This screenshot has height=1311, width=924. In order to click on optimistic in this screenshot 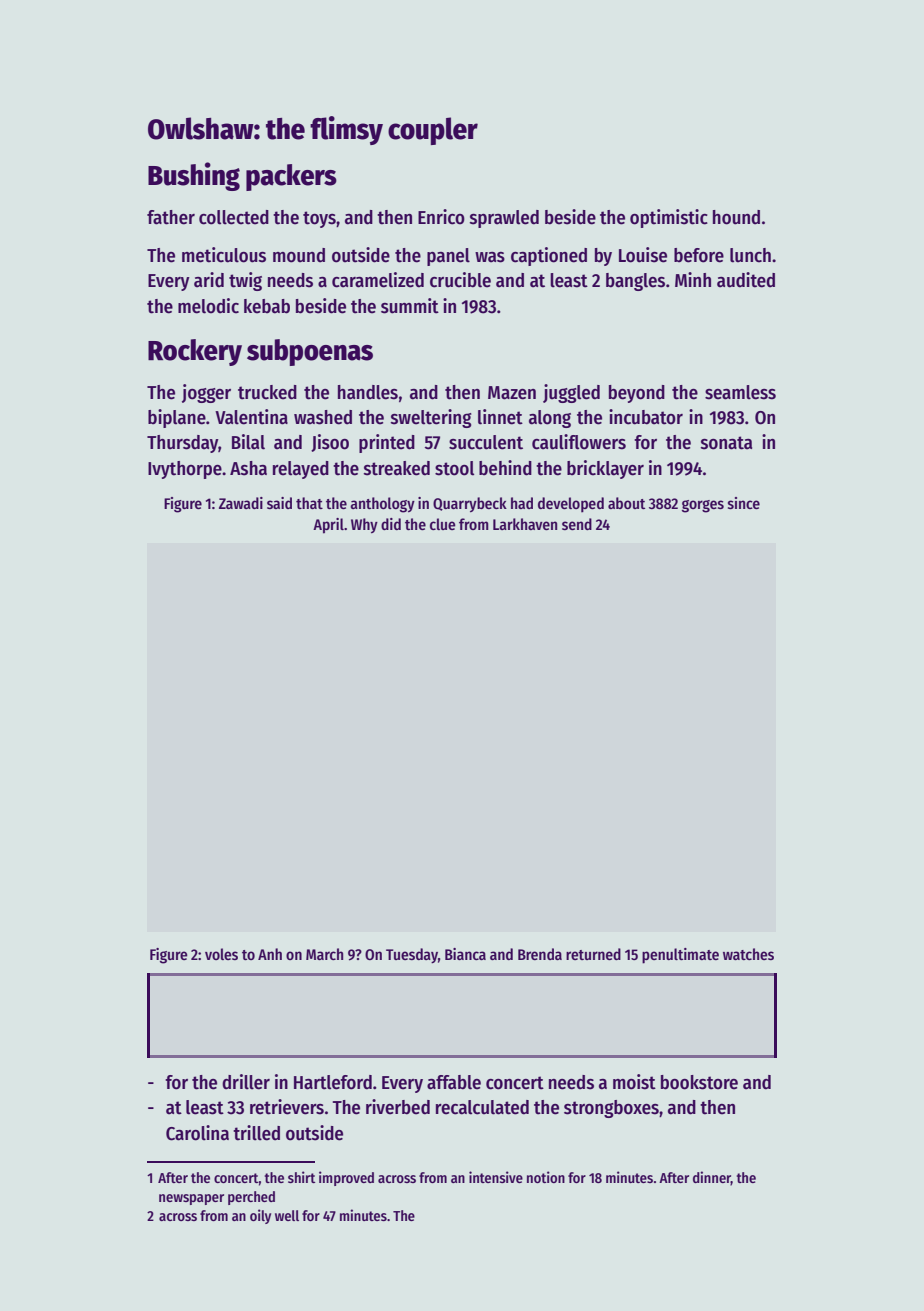, I will do `click(669, 218)`.
